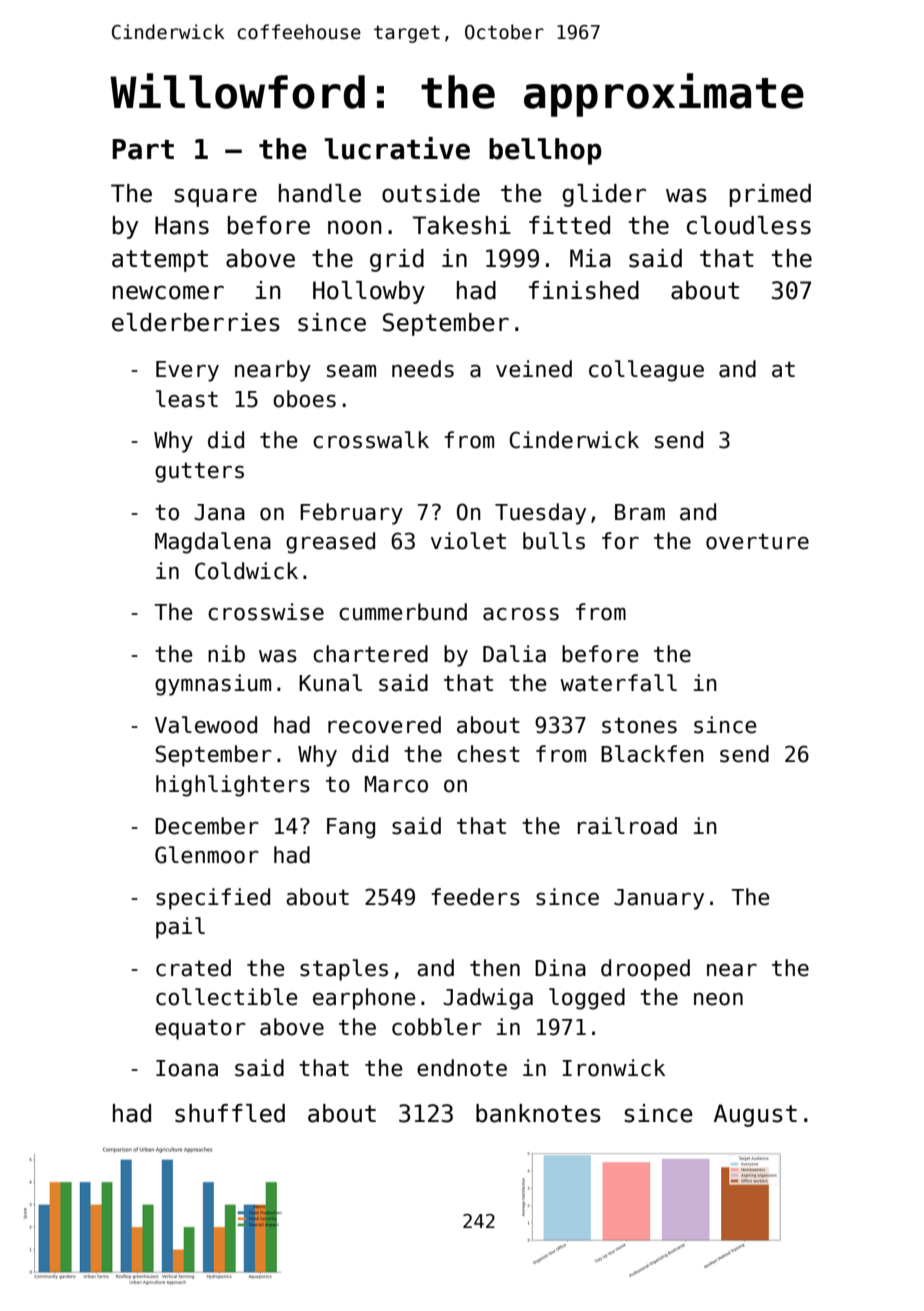 The width and height of the page is (924, 1311). What do you see at coordinates (545, 151) in the page?
I see `bellhop` at bounding box center [545, 151].
